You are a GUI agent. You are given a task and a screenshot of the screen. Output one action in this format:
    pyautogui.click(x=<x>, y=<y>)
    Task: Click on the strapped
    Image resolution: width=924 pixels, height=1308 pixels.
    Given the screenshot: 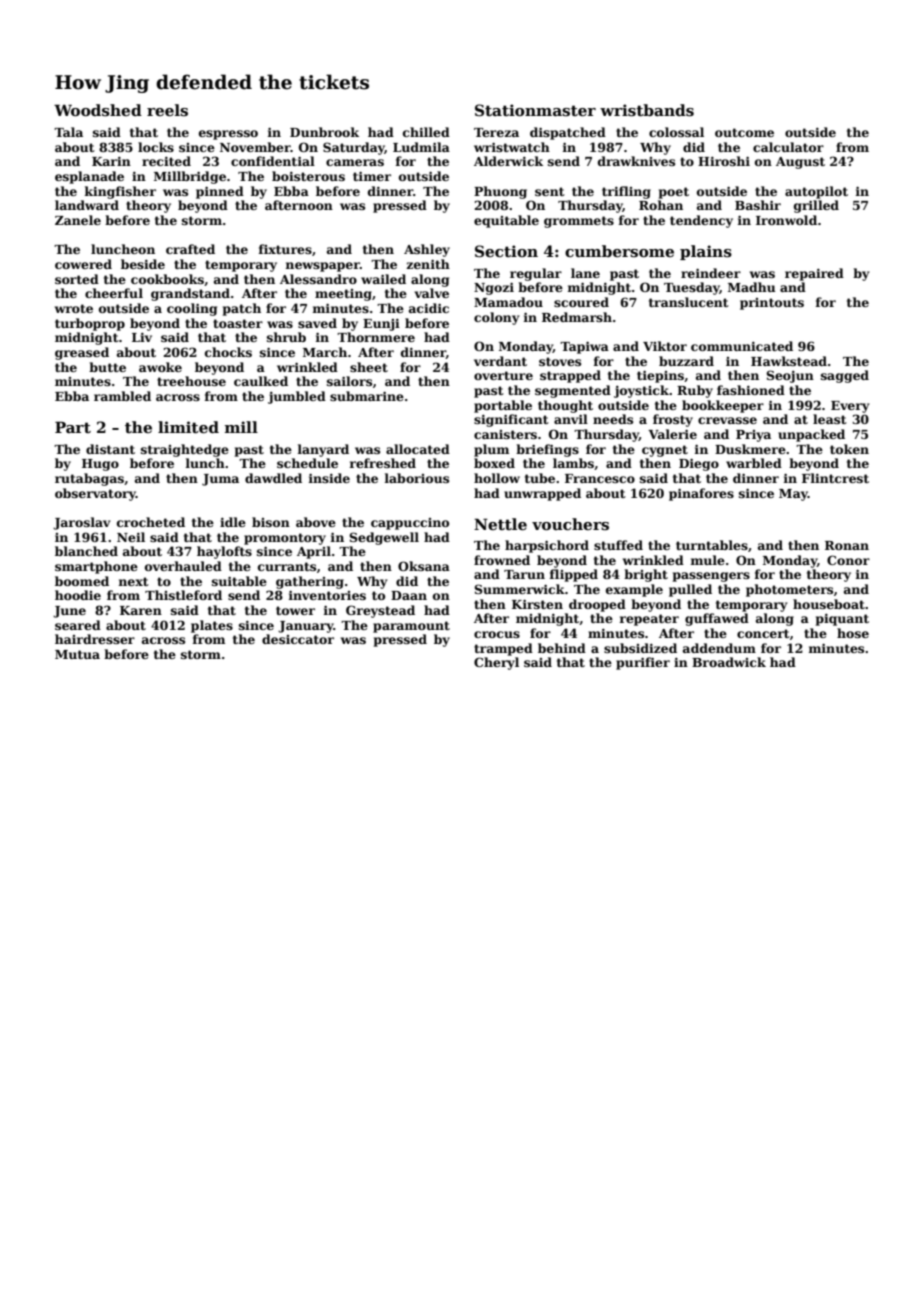 What is the action you would take?
    pyautogui.click(x=570, y=376)
